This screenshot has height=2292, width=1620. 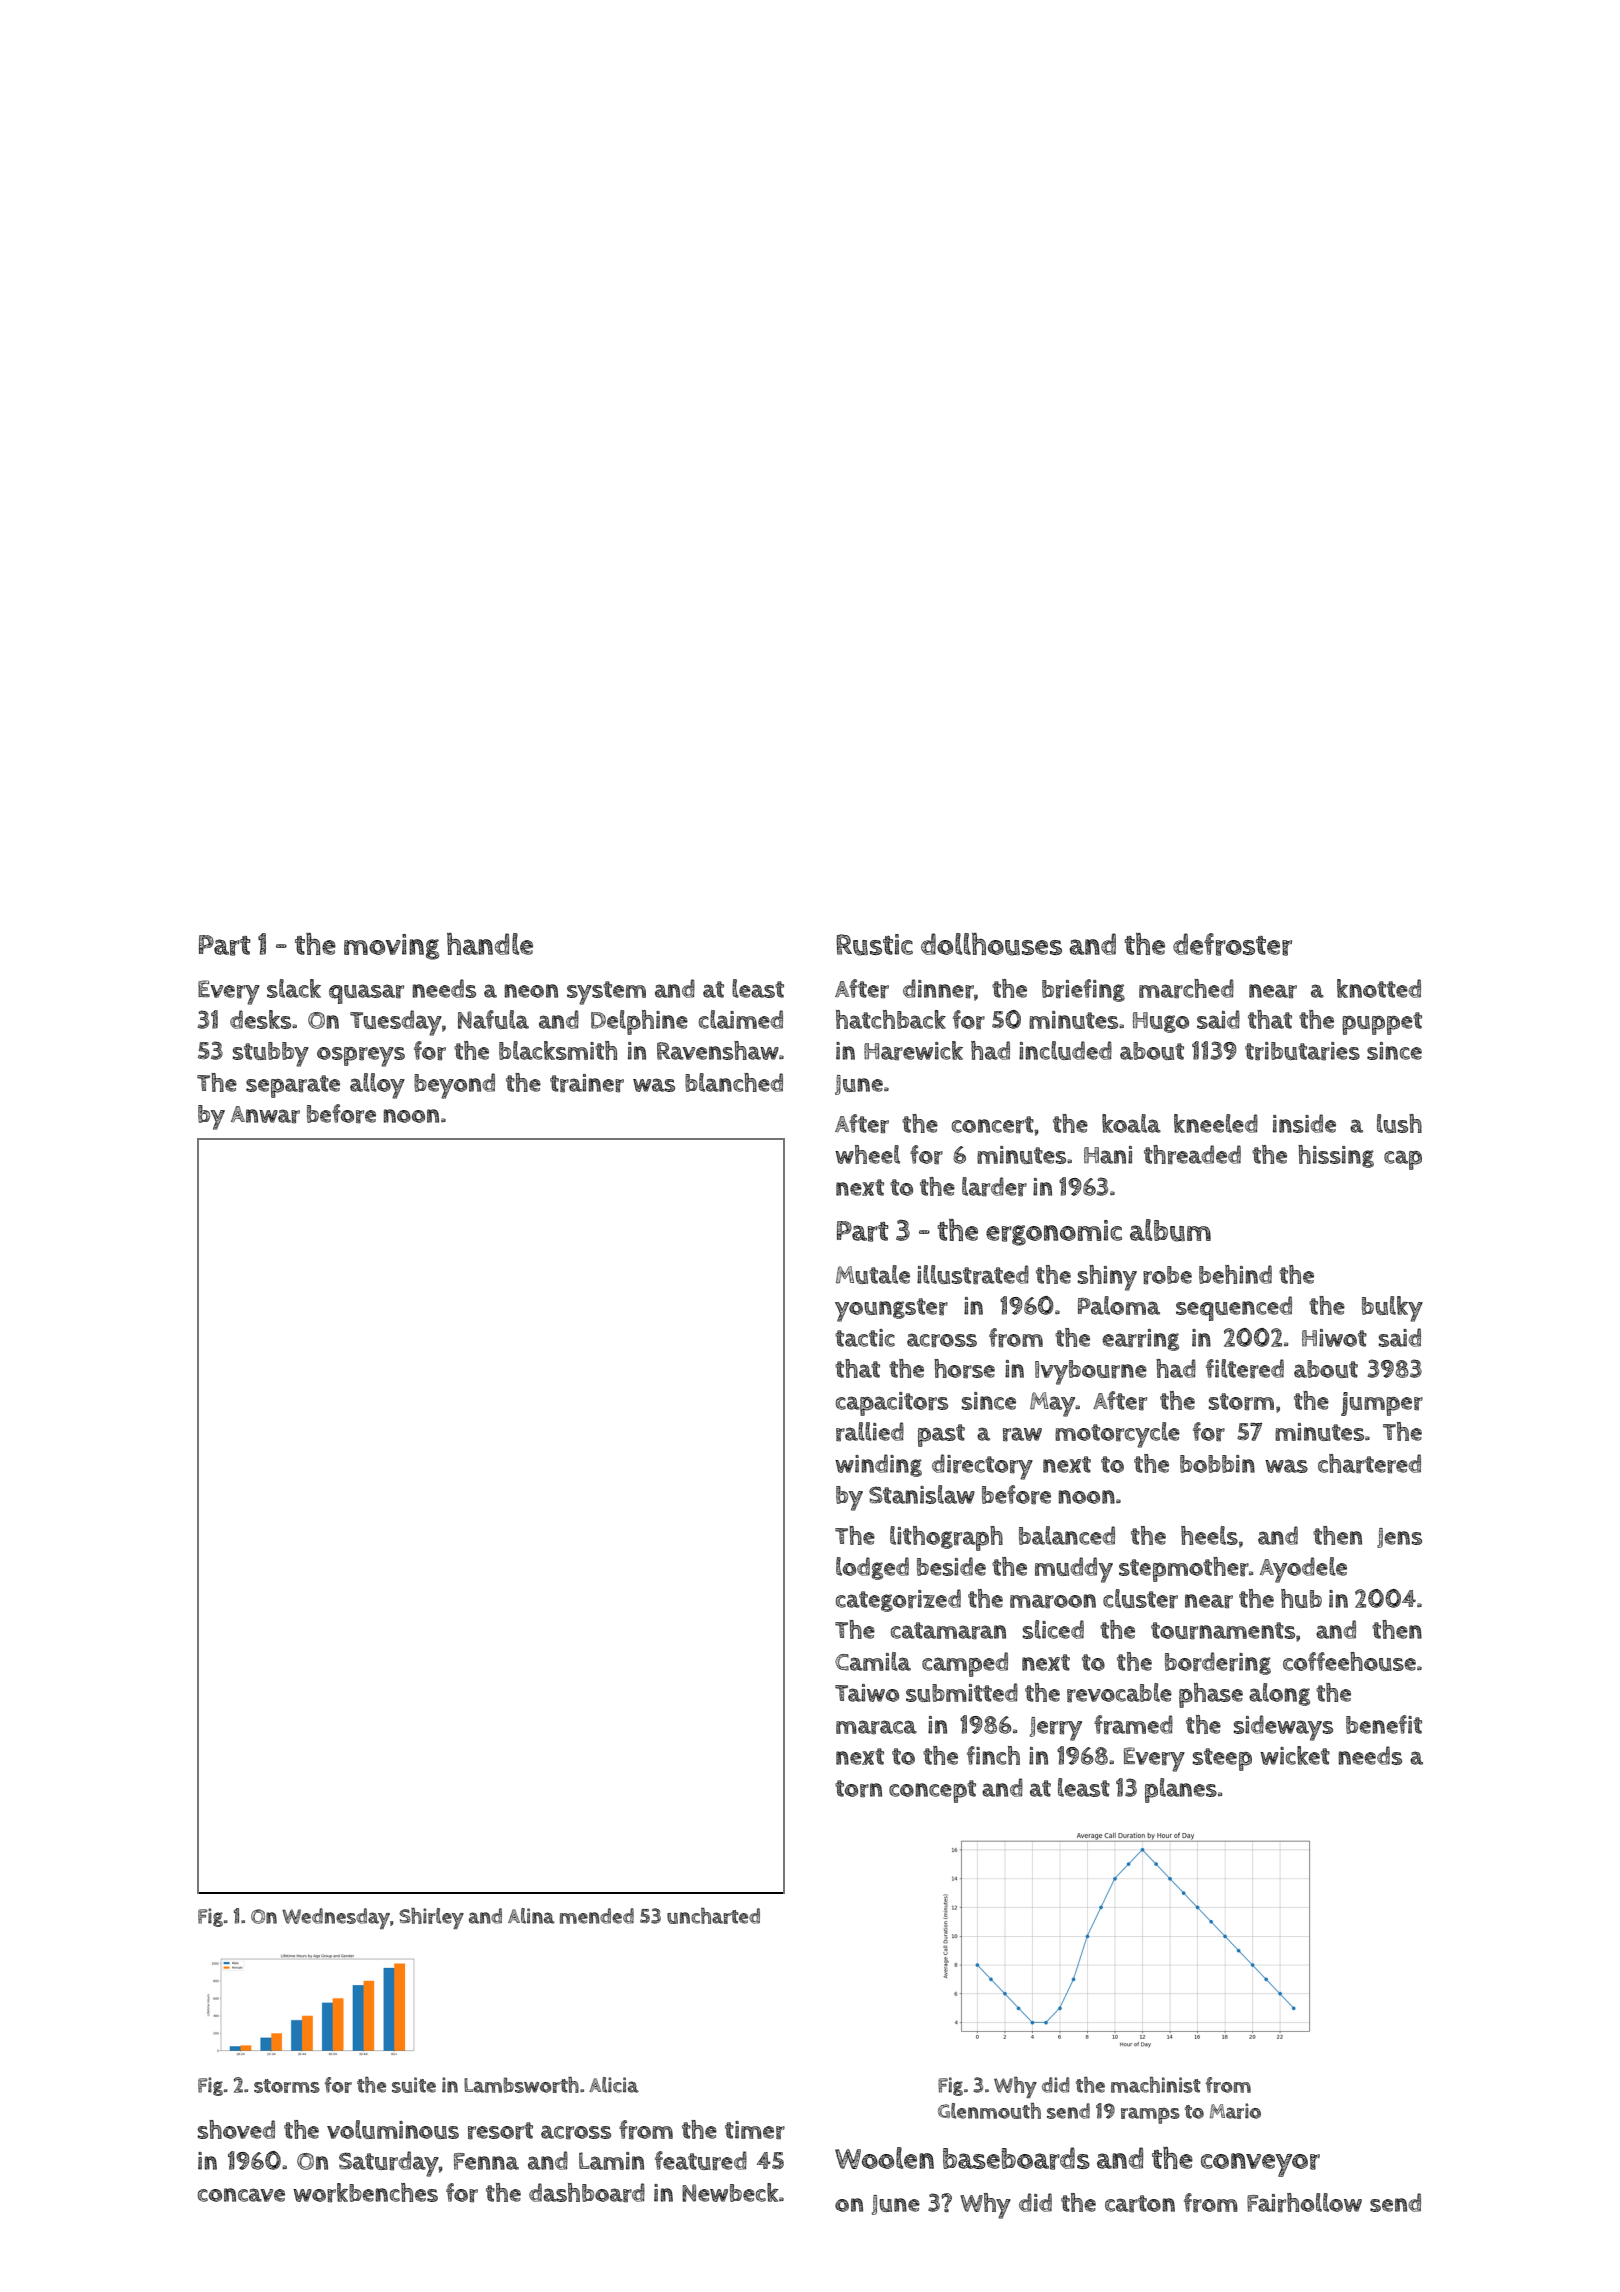 What do you see at coordinates (241, 2195) in the screenshot?
I see `concave` at bounding box center [241, 2195].
